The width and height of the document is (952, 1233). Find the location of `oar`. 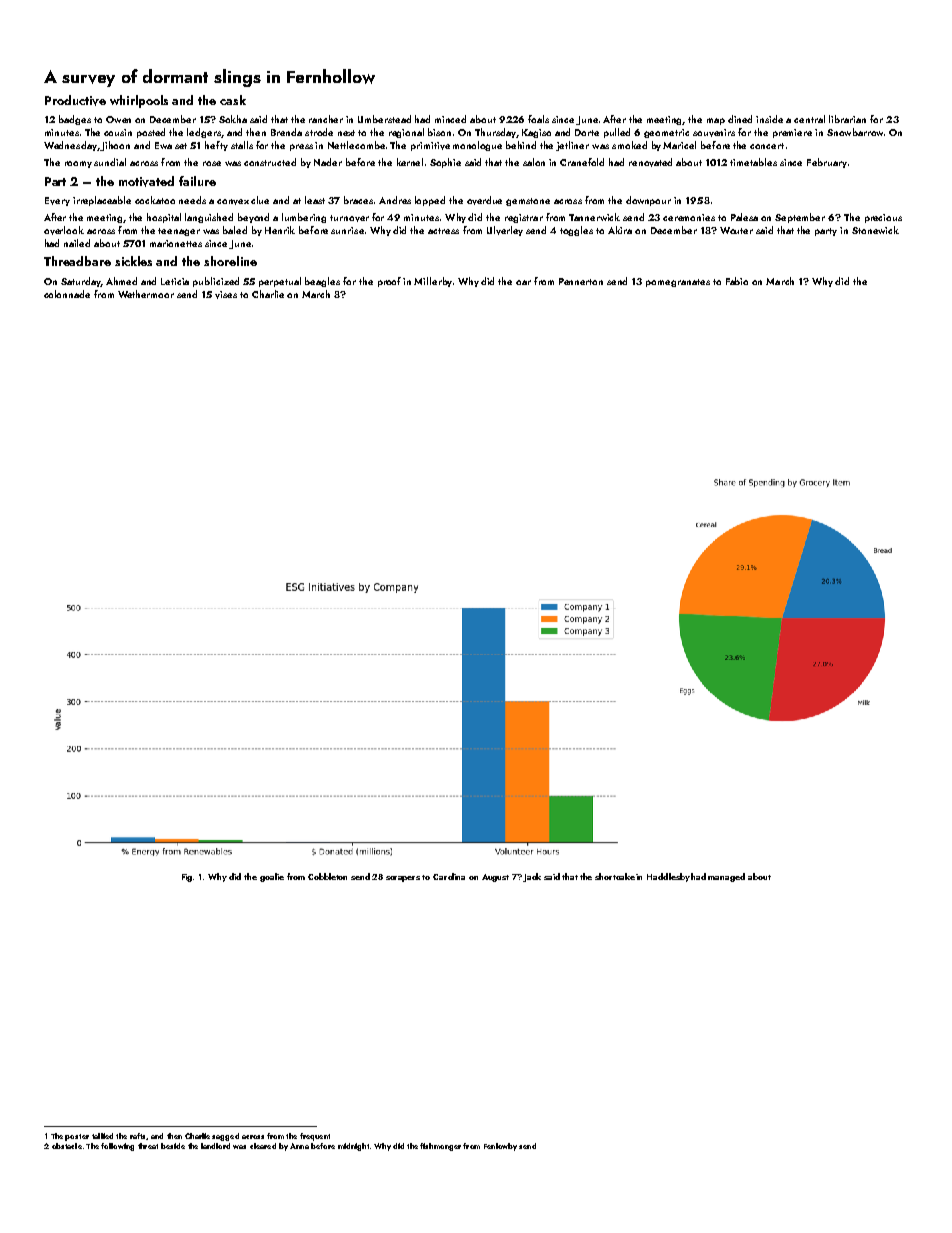

oar is located at coordinates (523, 282).
